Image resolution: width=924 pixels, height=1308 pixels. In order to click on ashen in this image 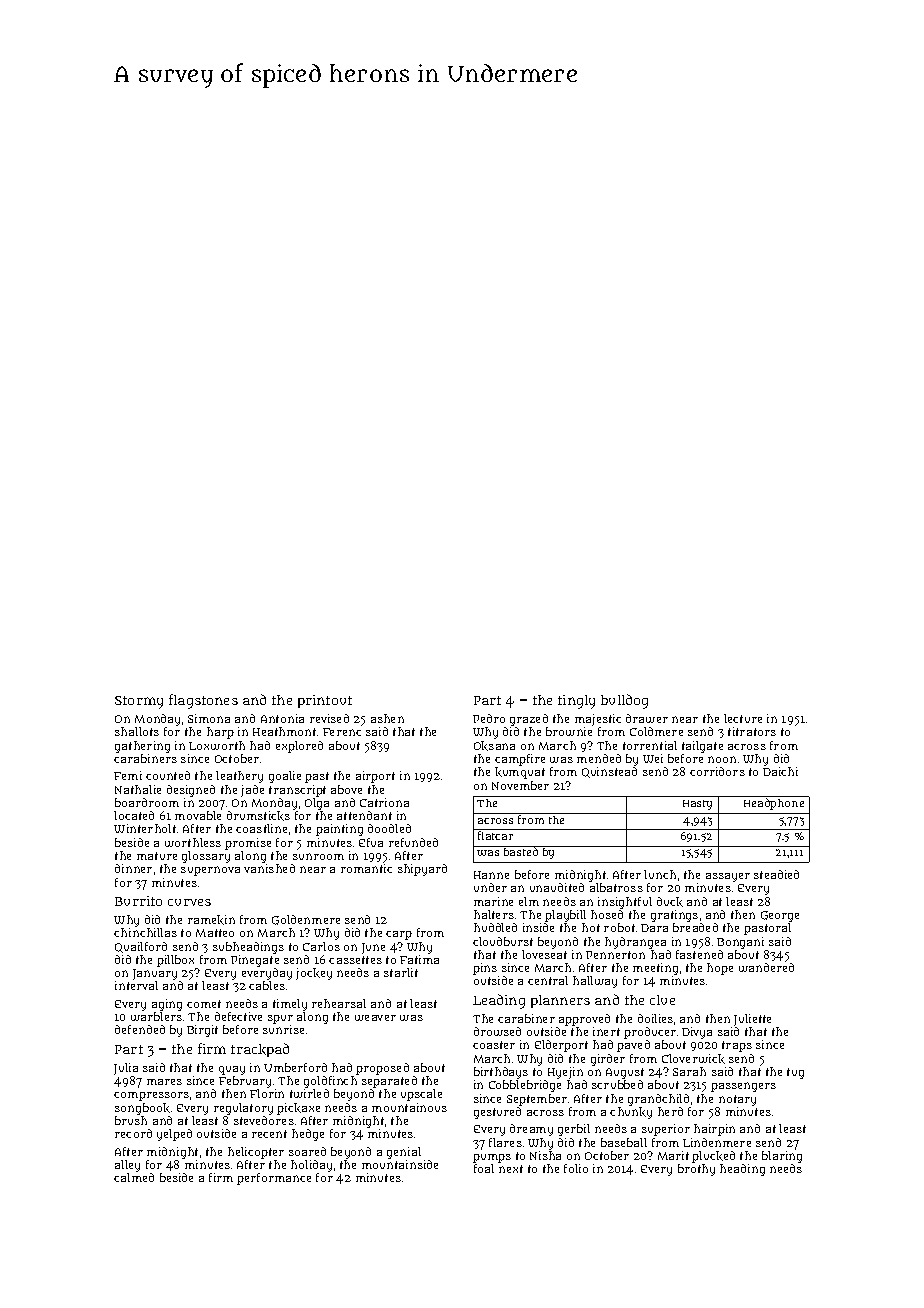, I will do `click(387, 718)`.
